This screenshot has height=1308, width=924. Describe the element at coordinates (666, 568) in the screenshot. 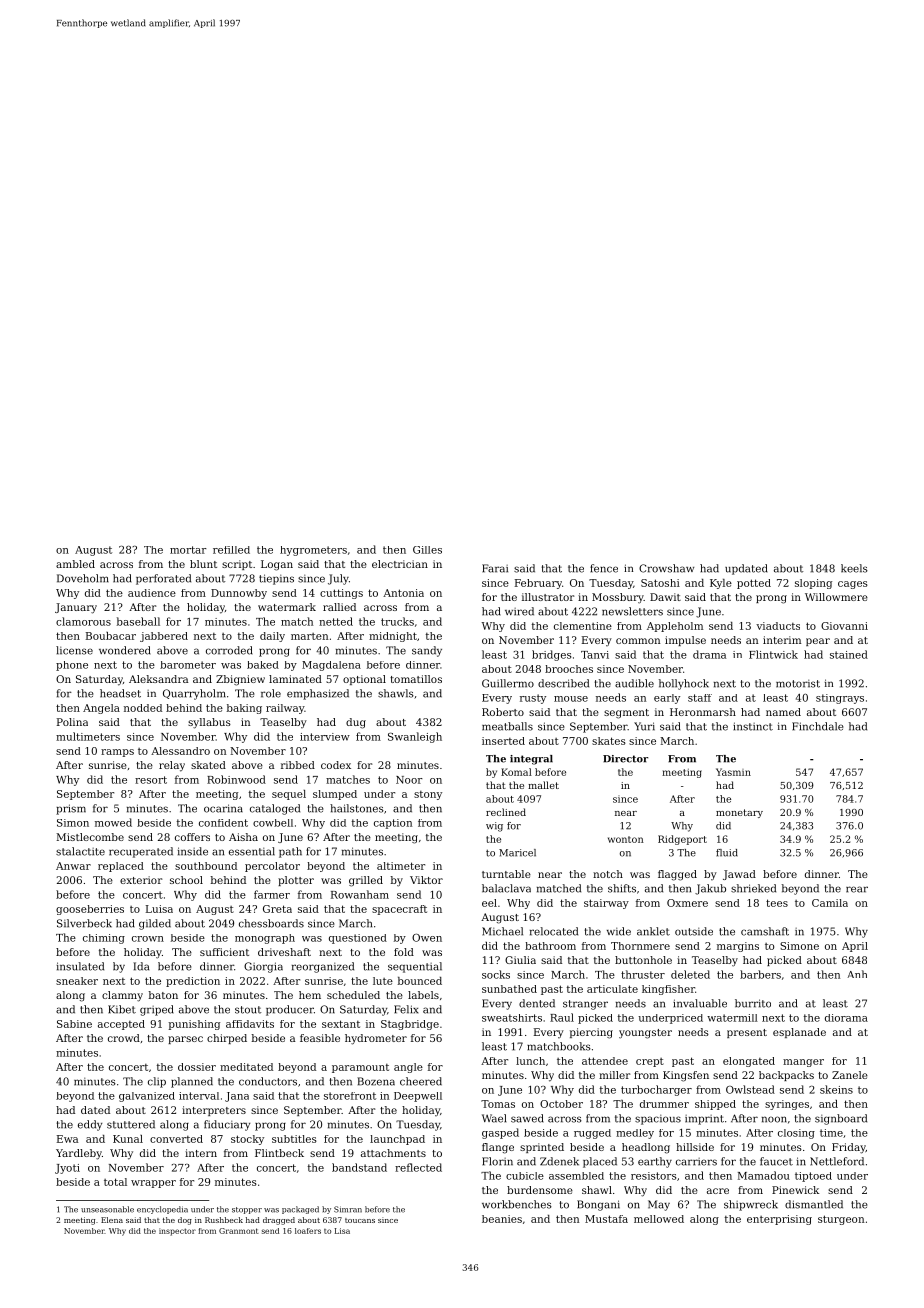

I see `Crowshaw` at that location.
